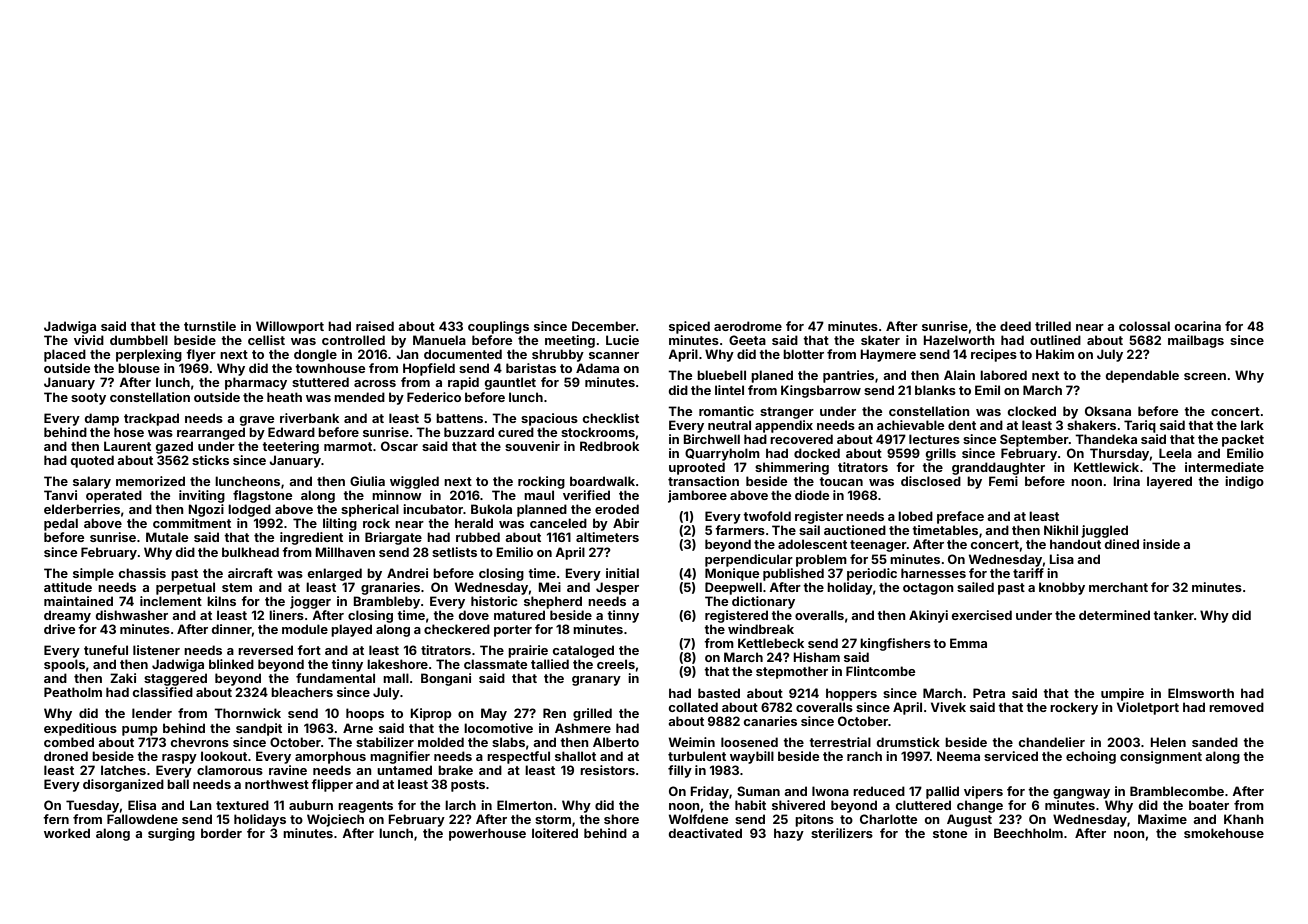  Describe the element at coordinates (64, 665) in the screenshot. I see `spools` at that location.
